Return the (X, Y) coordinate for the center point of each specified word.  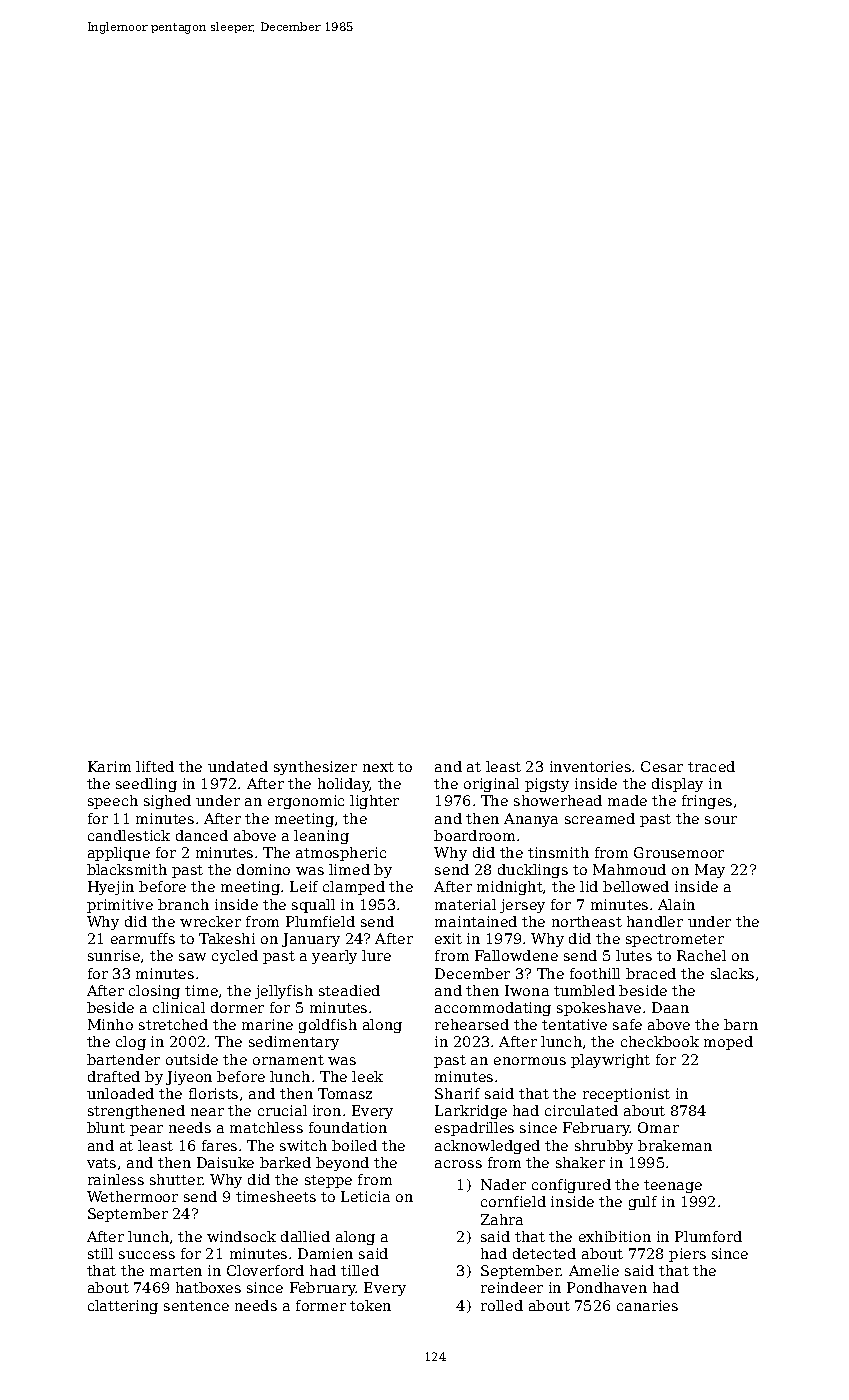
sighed (167, 802)
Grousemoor (679, 852)
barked (285, 1162)
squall (313, 906)
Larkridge (471, 1112)
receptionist (626, 1095)
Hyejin (111, 888)
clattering (123, 1307)
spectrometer (675, 940)
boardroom (474, 835)
